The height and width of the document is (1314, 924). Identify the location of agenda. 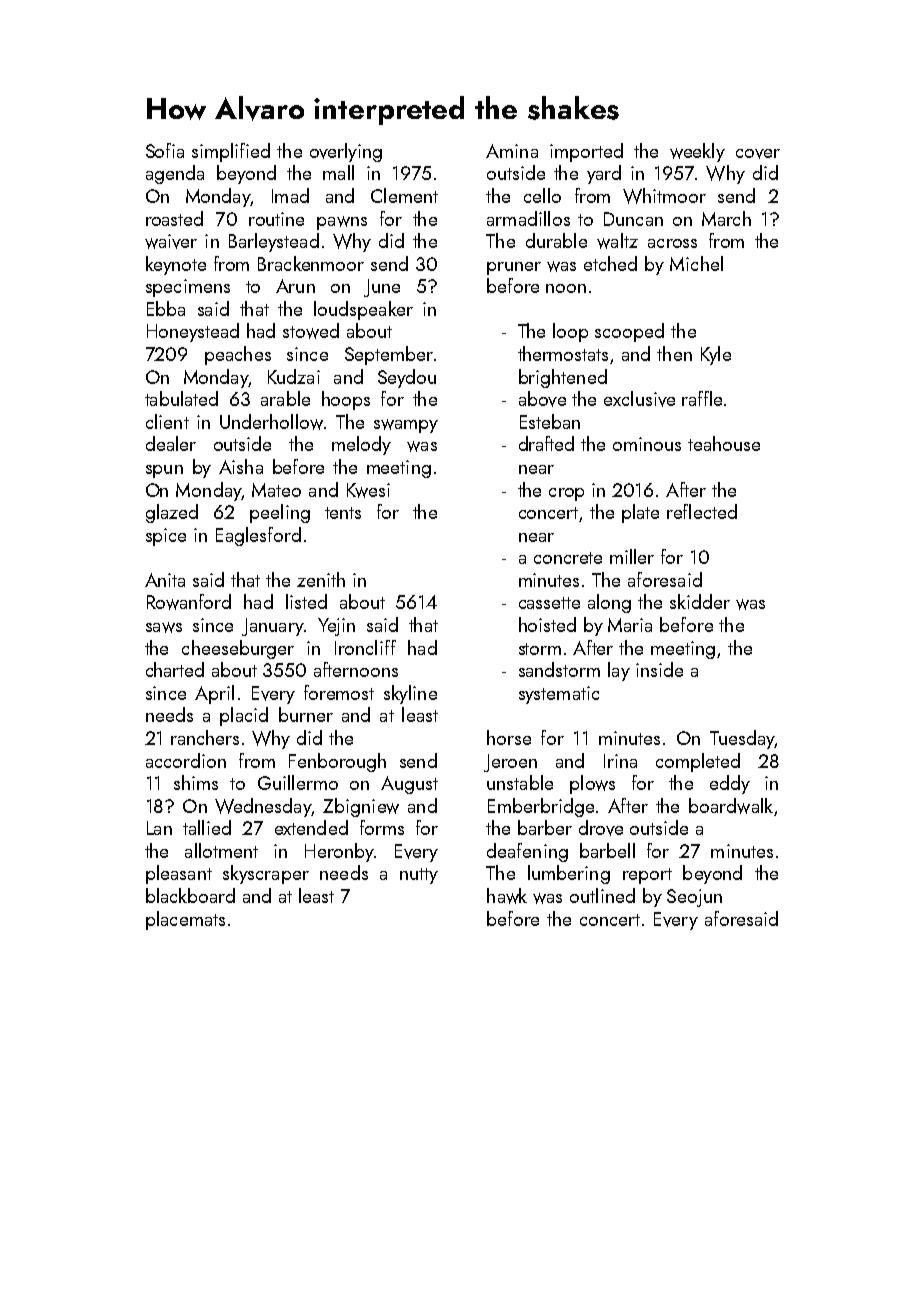
(175, 174).
